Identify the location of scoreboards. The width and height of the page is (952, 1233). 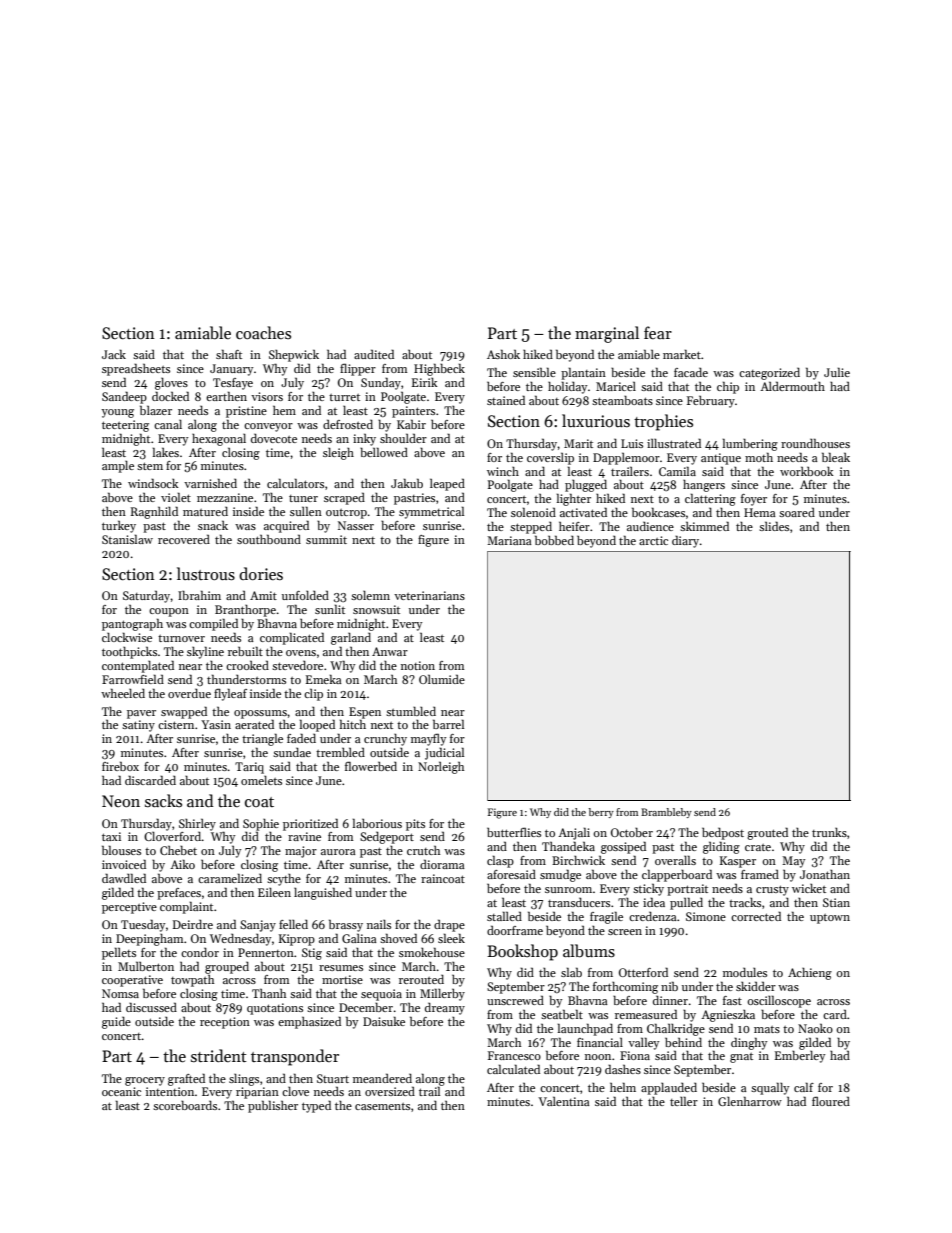
(185, 1105).
